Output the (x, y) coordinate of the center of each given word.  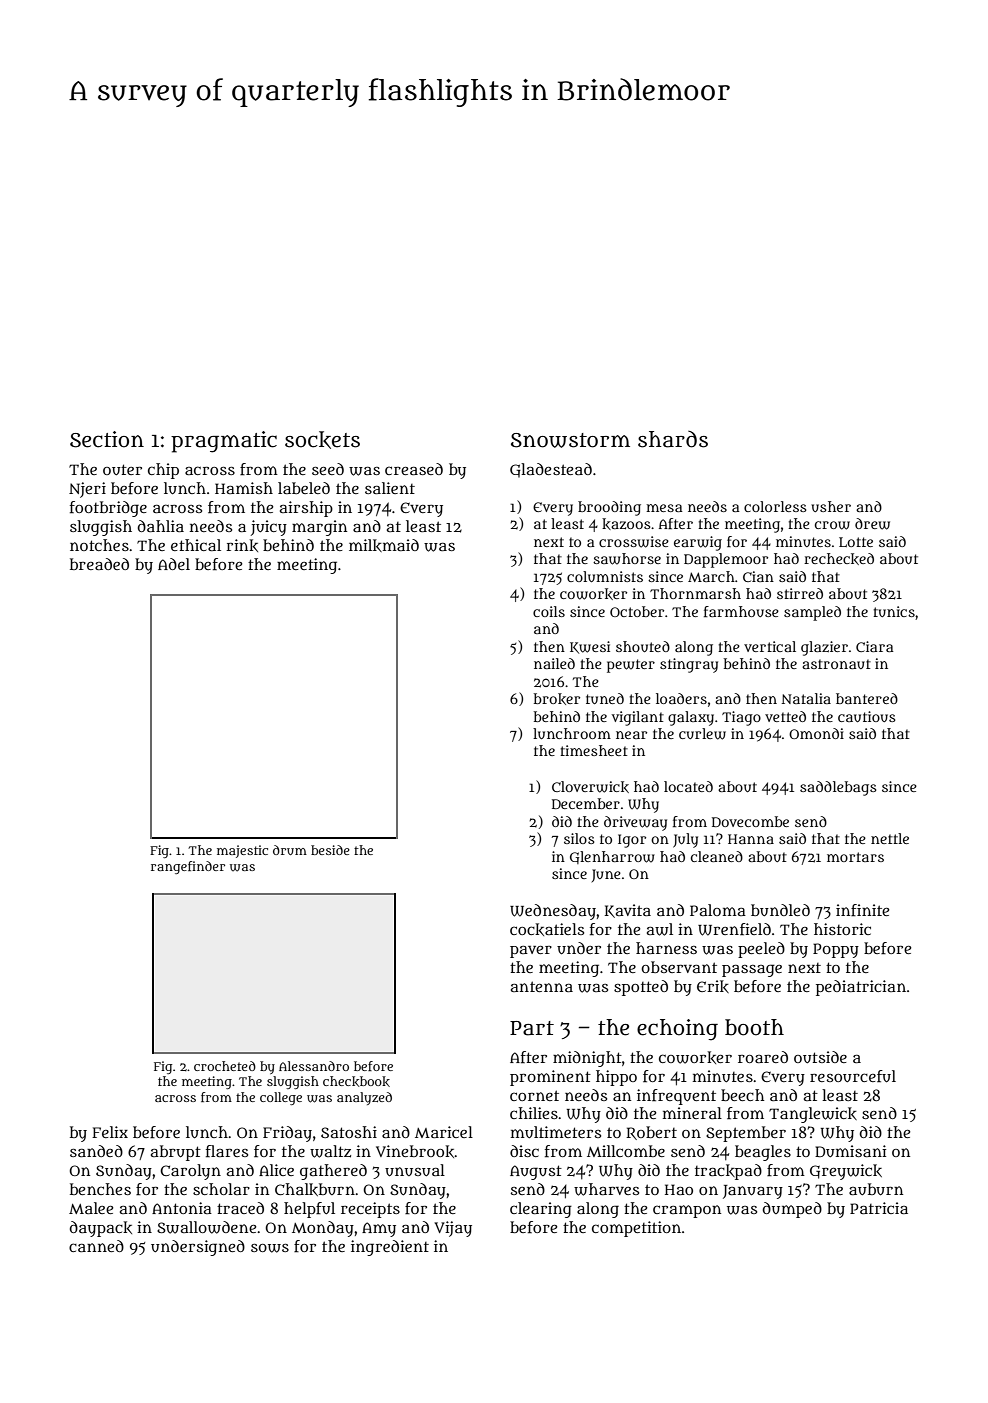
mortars (855, 857)
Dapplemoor (726, 560)
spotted (641, 988)
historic (842, 929)
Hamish (244, 488)
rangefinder (188, 867)
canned (96, 1246)
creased (414, 469)
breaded (99, 564)
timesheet (594, 750)
